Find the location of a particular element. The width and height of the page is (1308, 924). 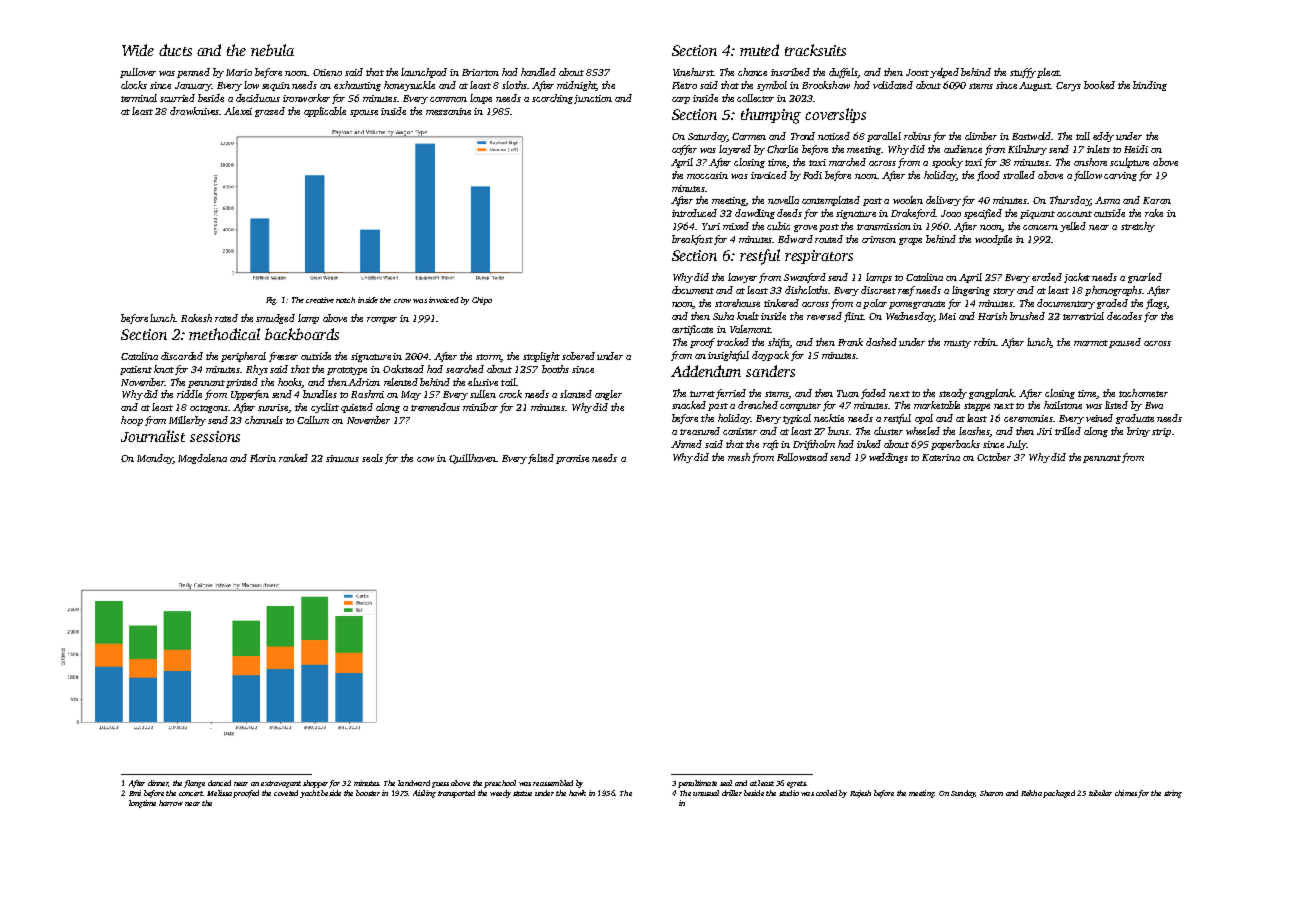

jacket is located at coordinates (1077, 278).
